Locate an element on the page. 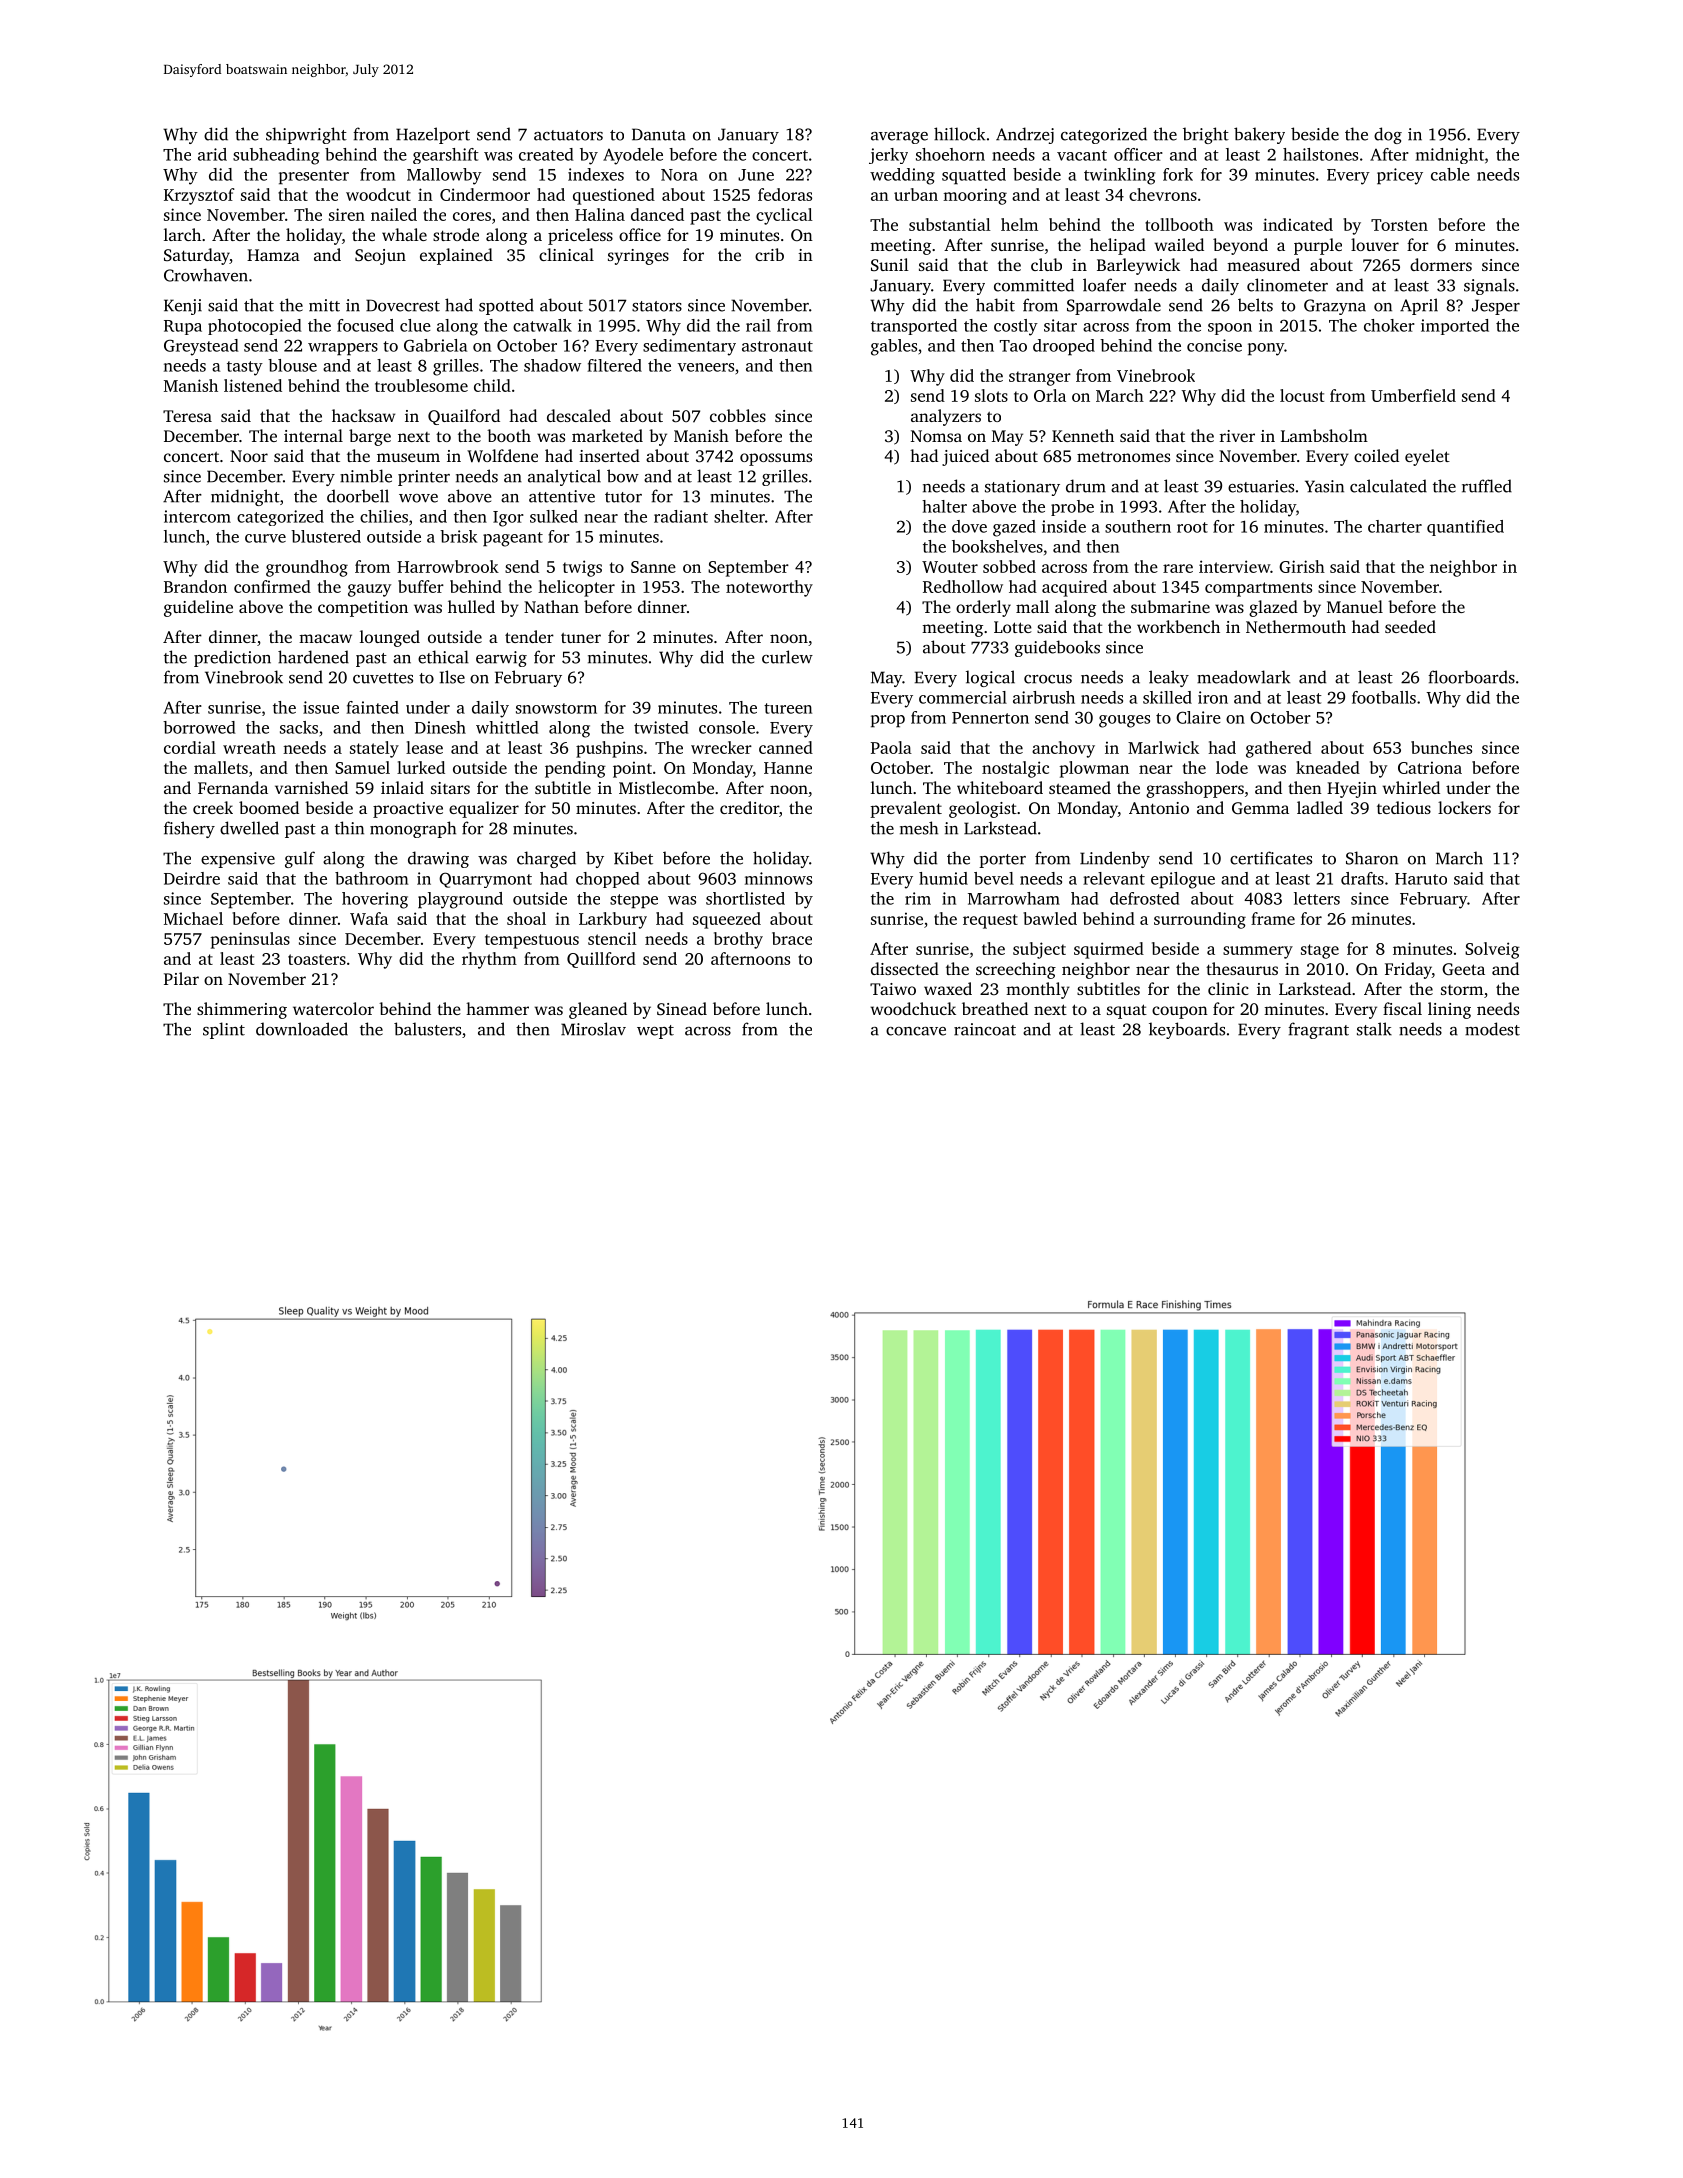 This document has width=1683, height=2178. Lambsholm is located at coordinates (1324, 435).
